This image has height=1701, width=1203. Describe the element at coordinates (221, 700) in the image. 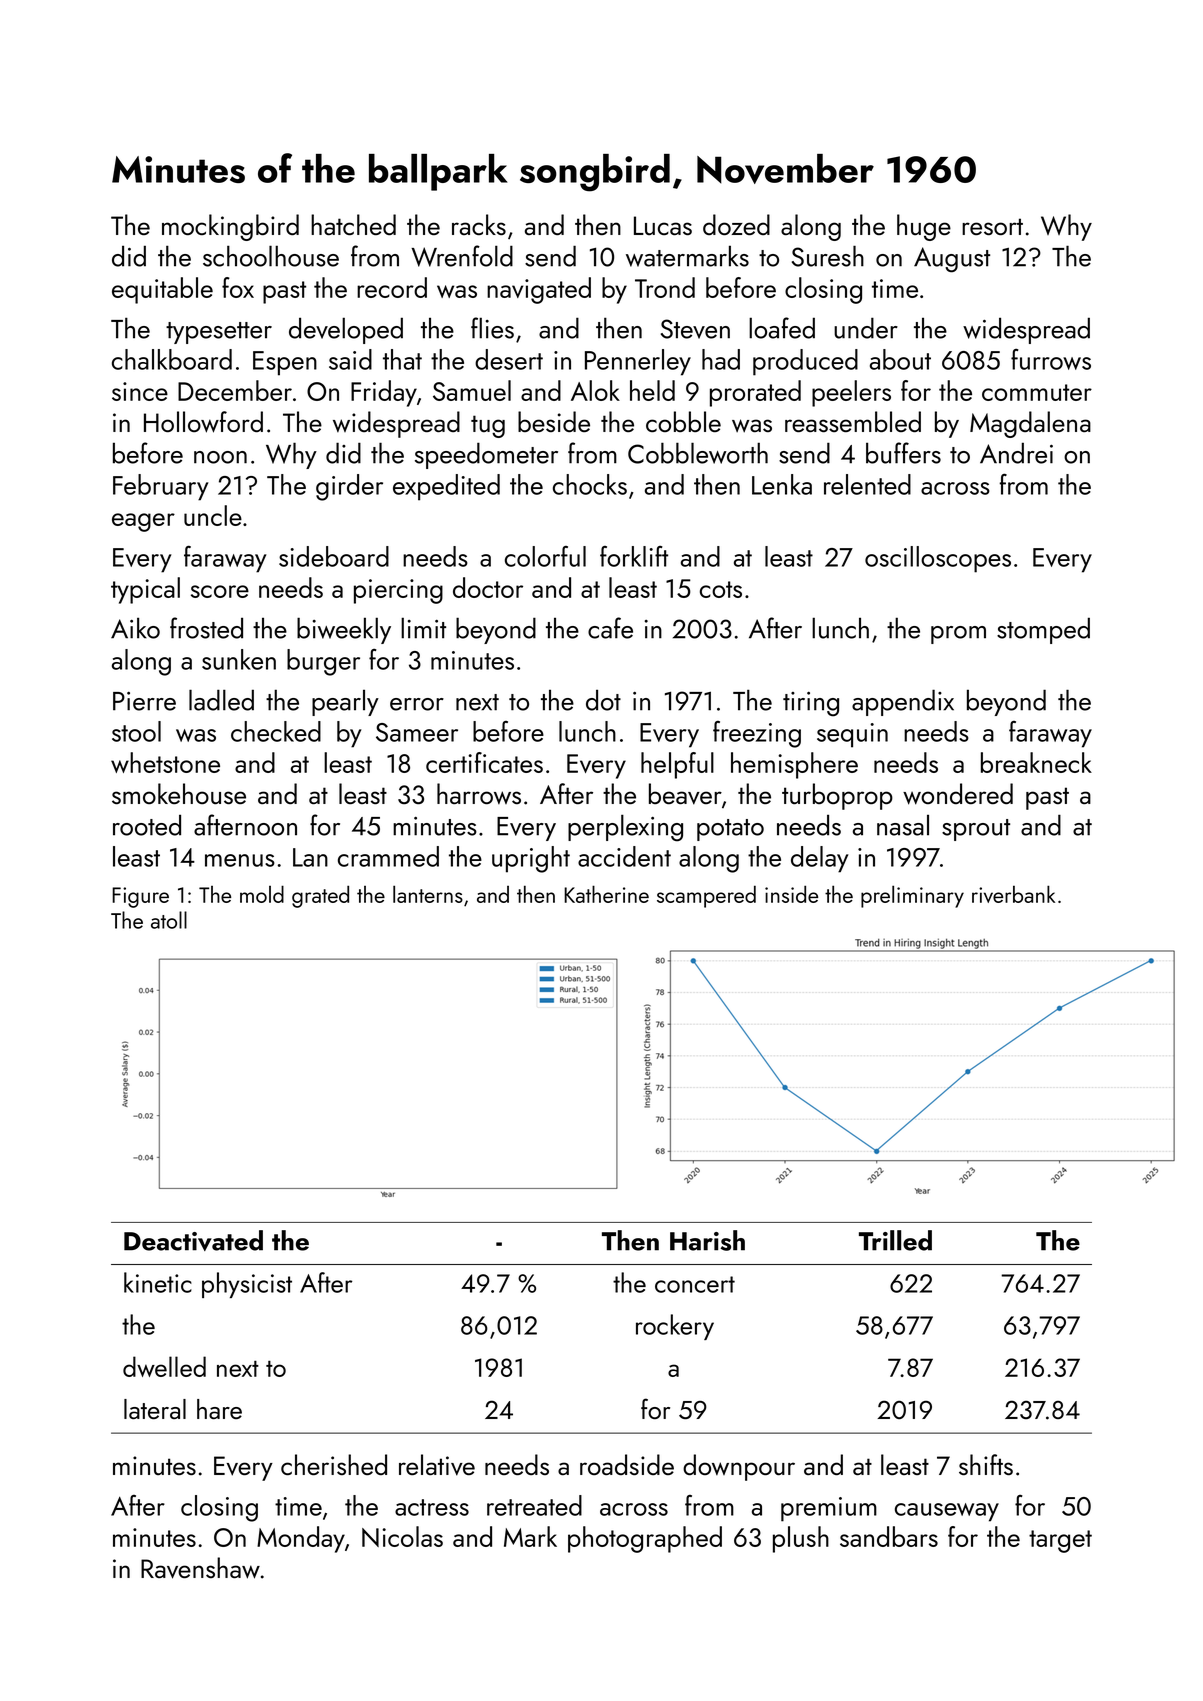

I see `ladled` at that location.
